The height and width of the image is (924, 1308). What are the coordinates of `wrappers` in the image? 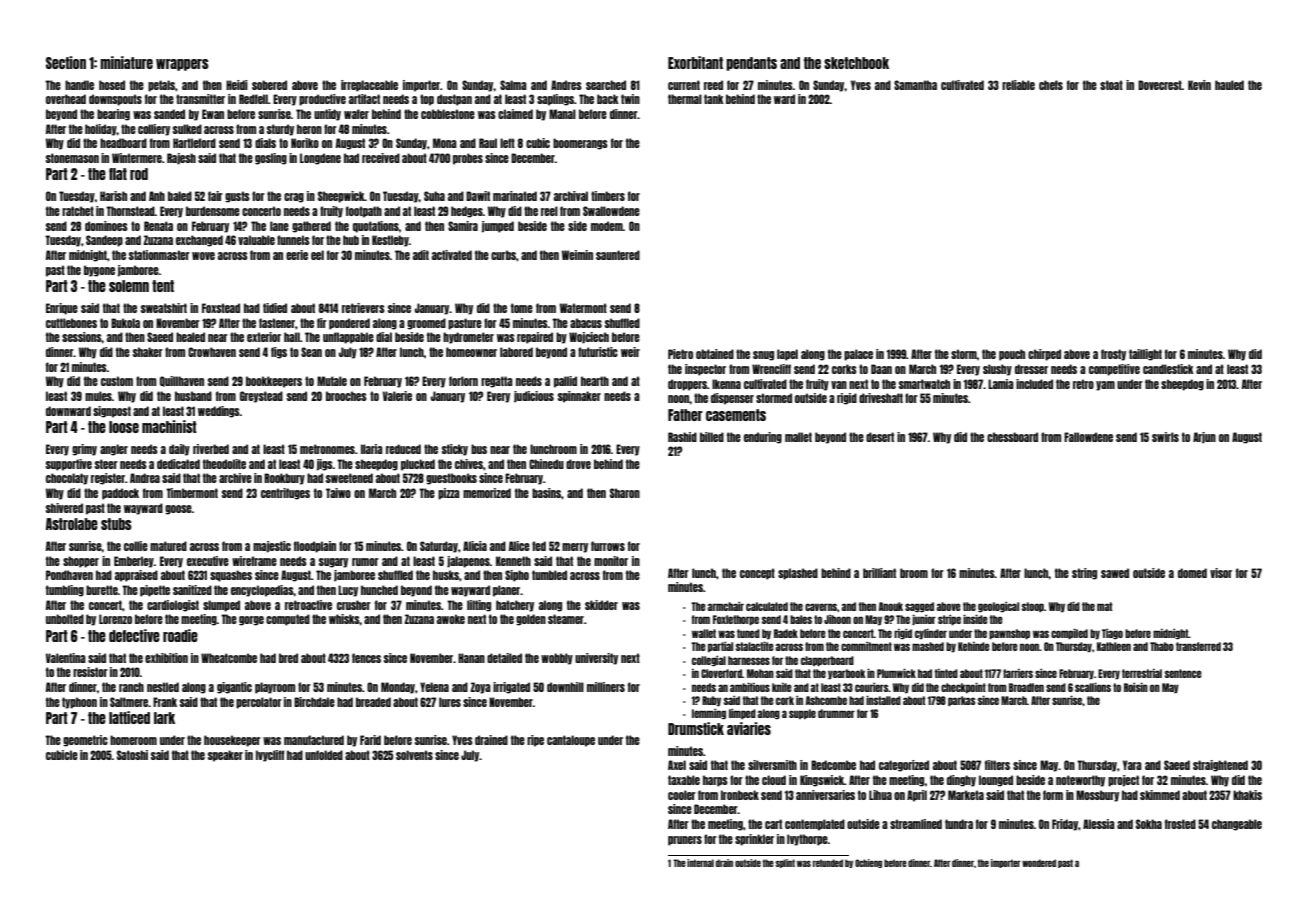 It's located at (182, 65).
